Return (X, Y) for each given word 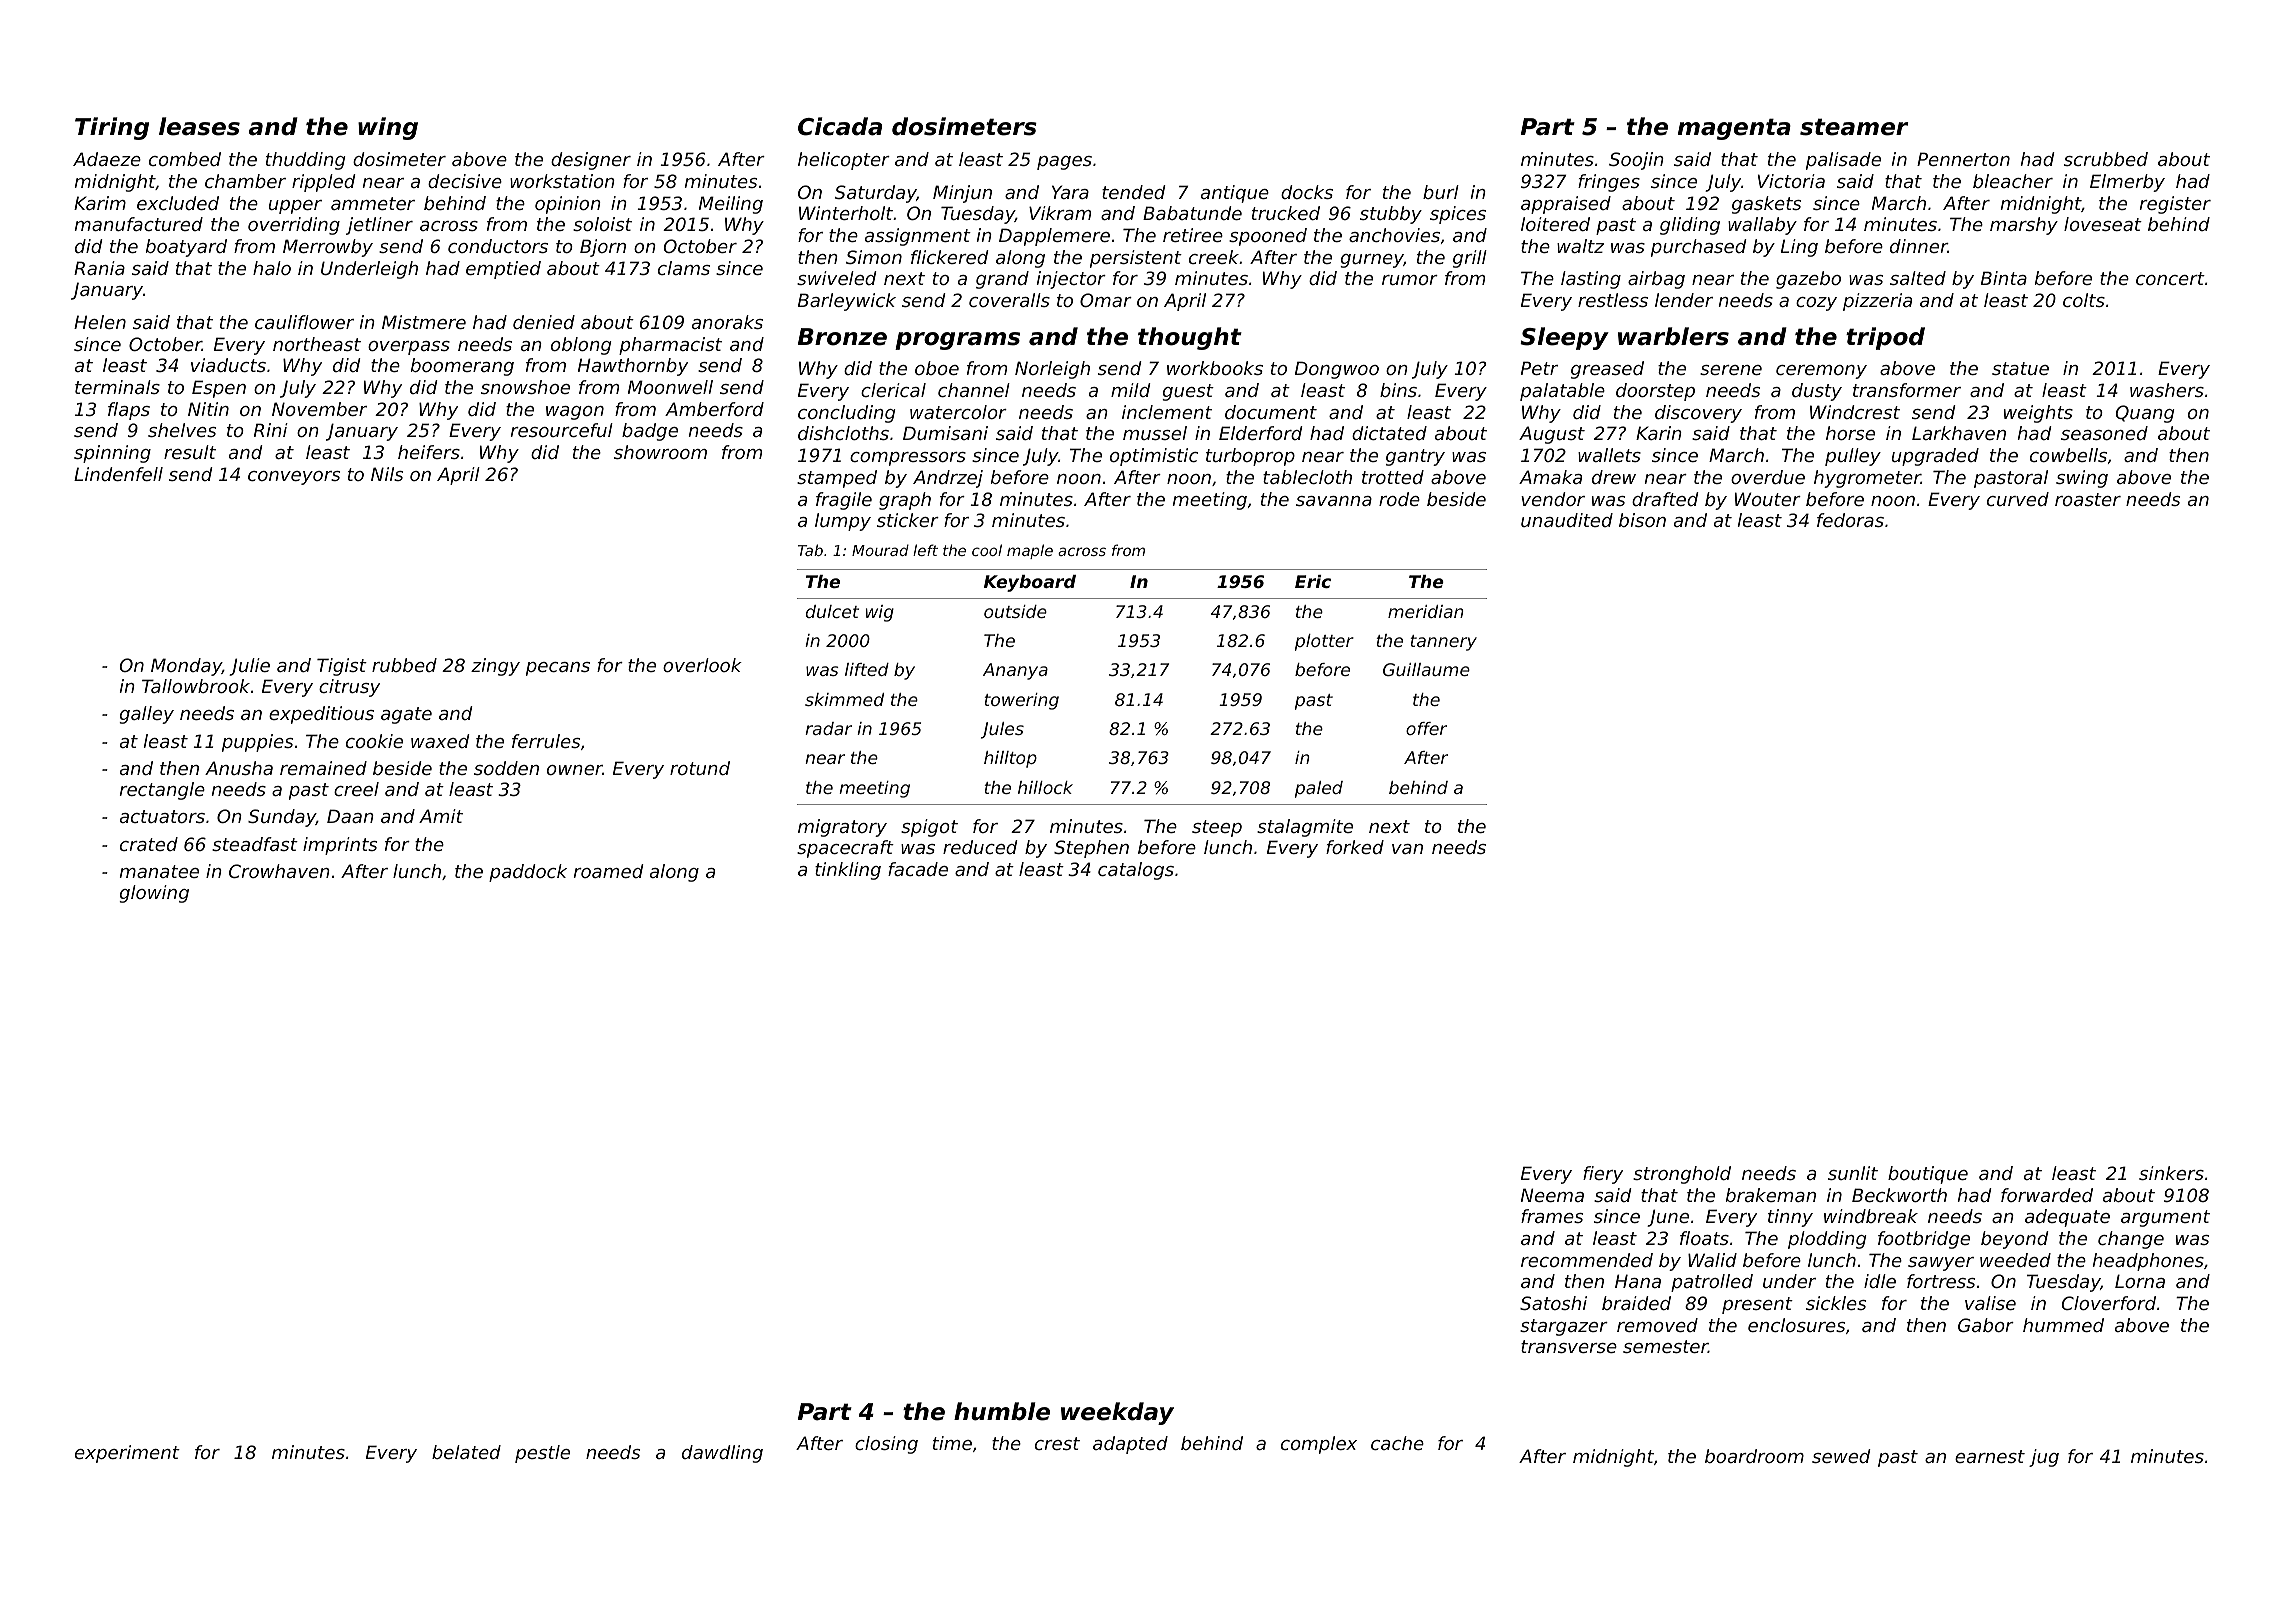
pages (1064, 163)
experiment (127, 1454)
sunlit (1853, 1173)
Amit (441, 816)
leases (199, 126)
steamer (1854, 127)
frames (1552, 1216)
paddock (528, 873)
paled (1319, 789)
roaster (2088, 499)
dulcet (832, 611)
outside (1015, 611)
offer (1426, 728)
